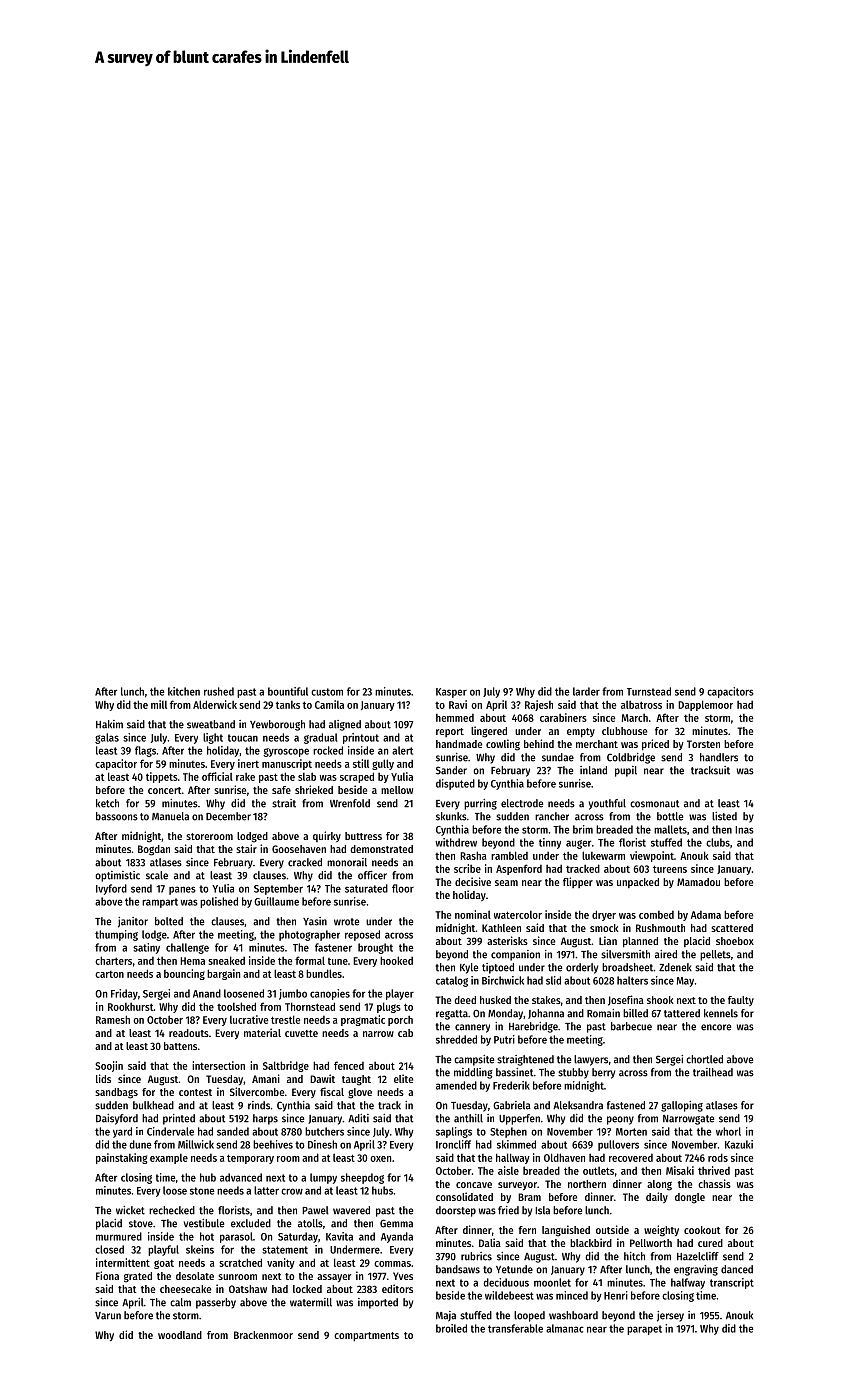 This document has width=849, height=1400. What do you see at coordinates (218, 1065) in the document?
I see `intersection` at bounding box center [218, 1065].
